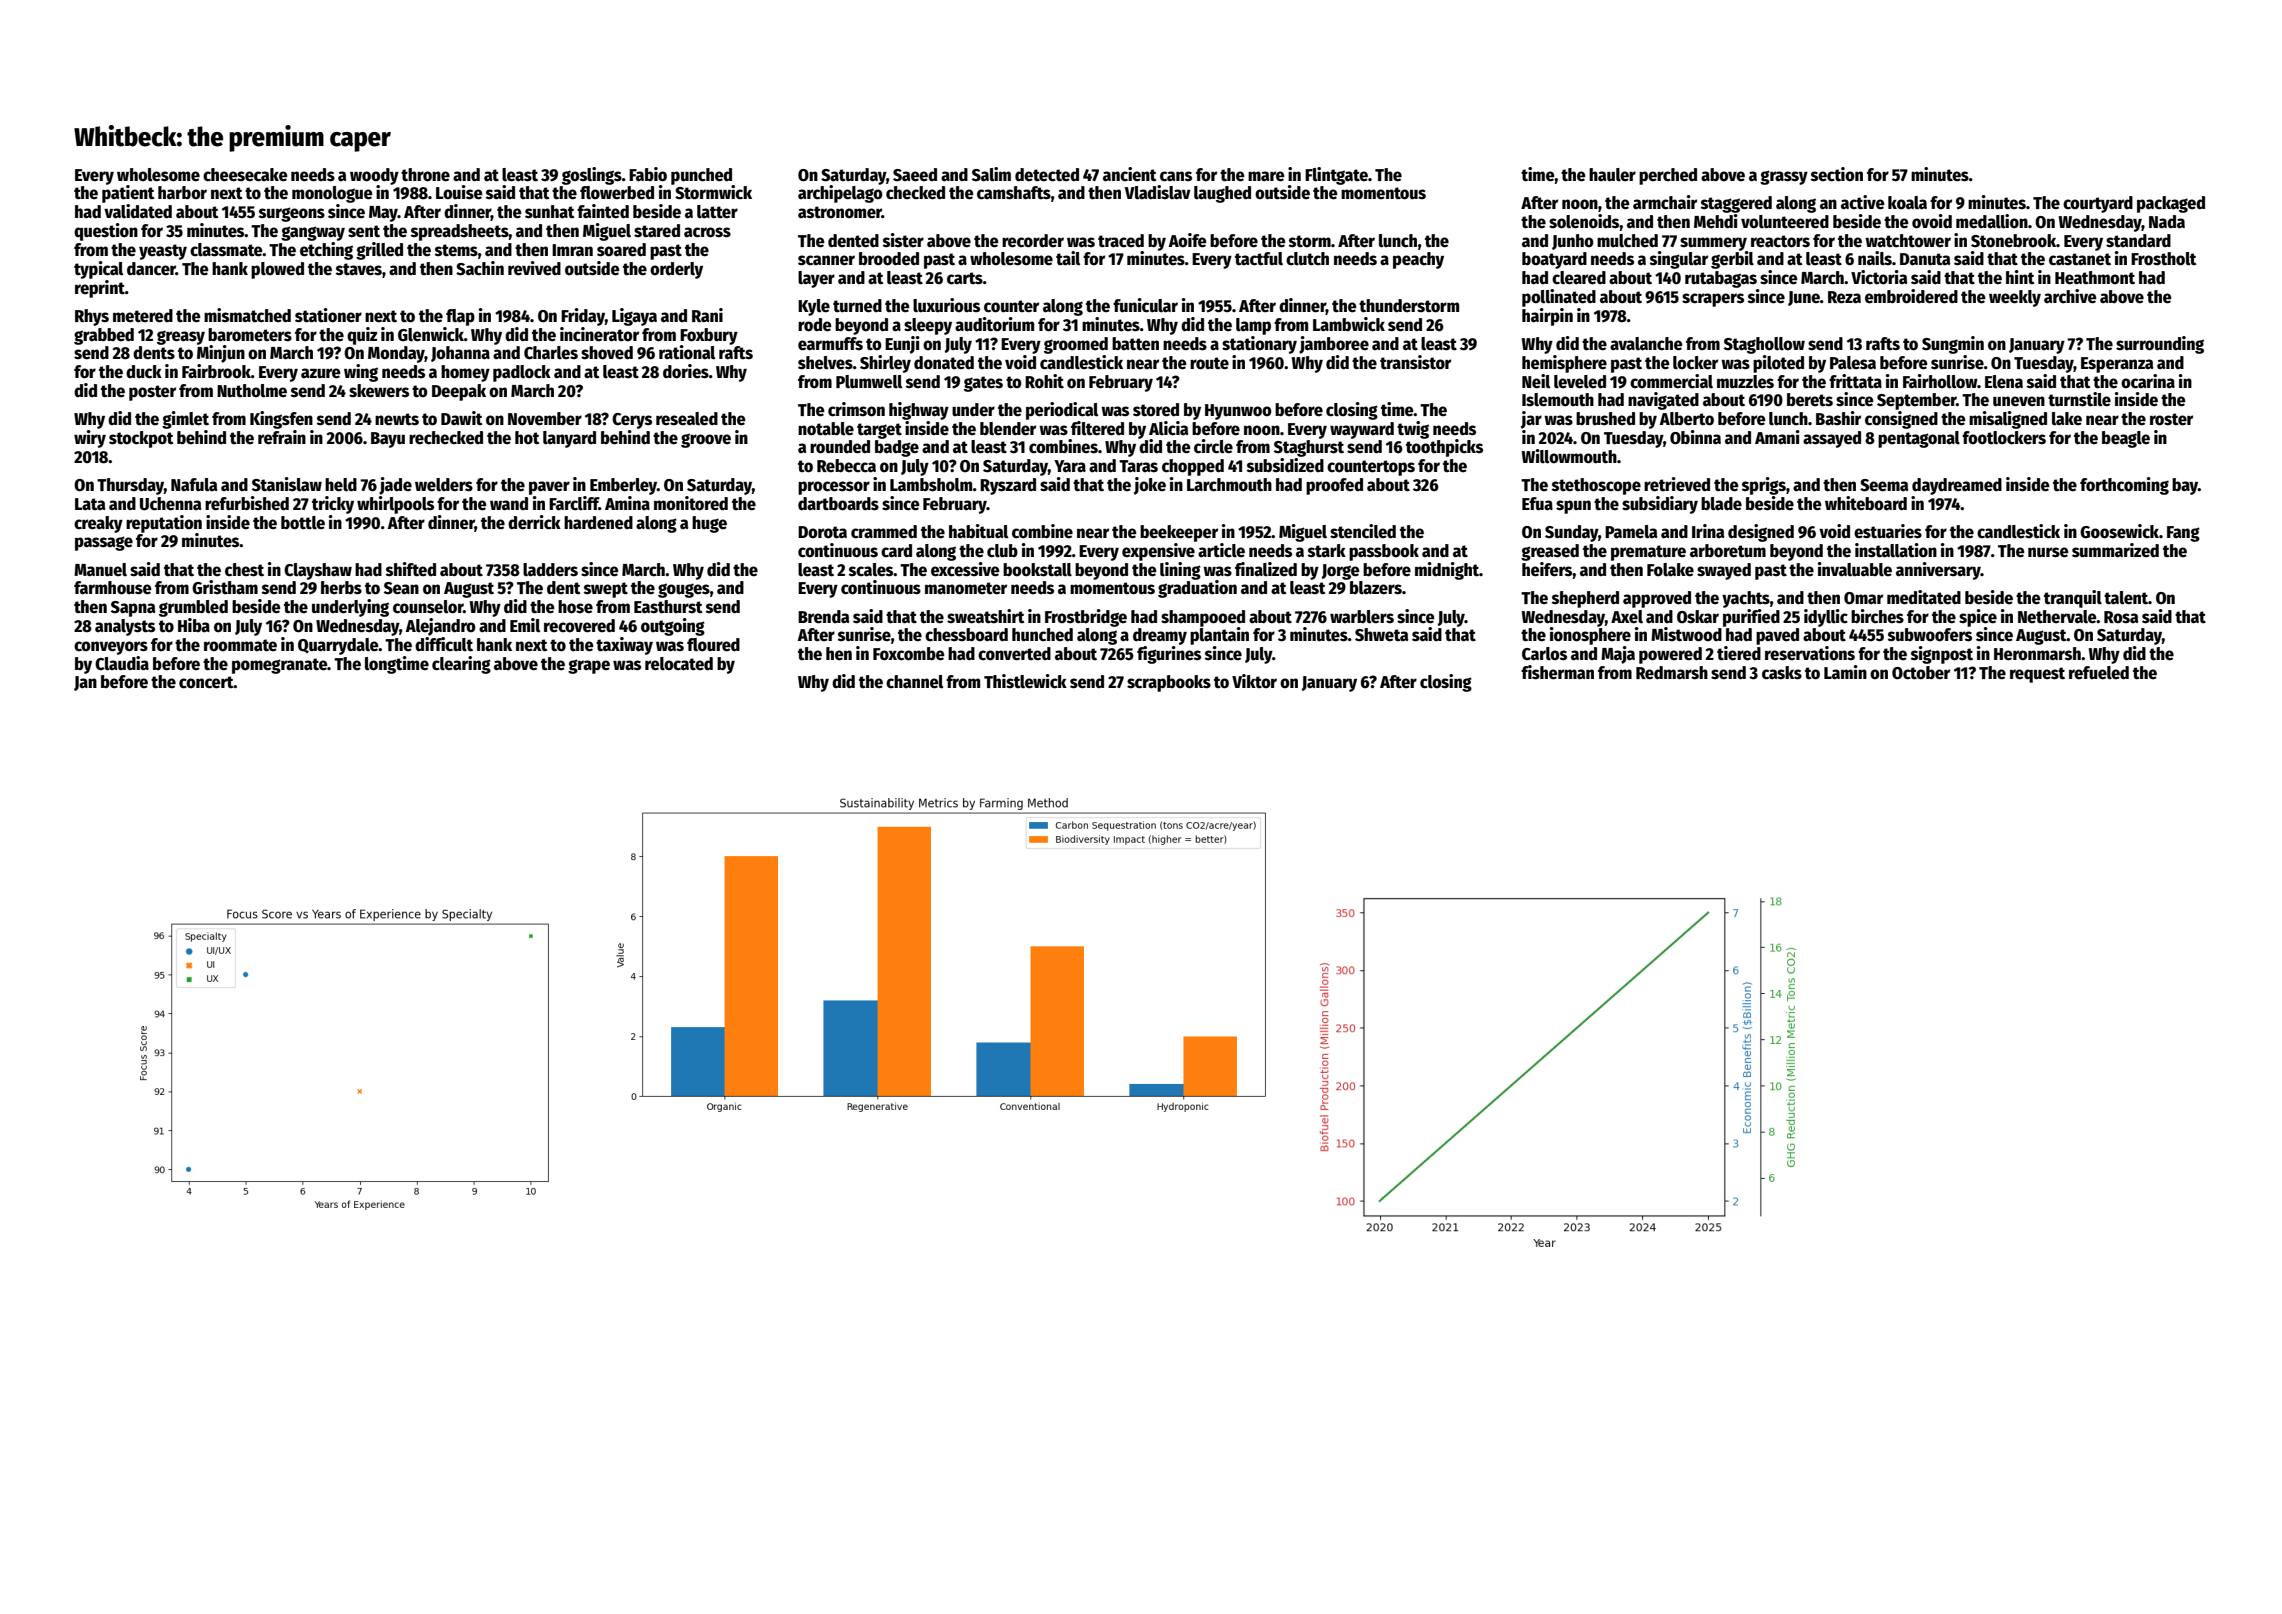 The height and width of the screenshot is (1614, 2282). Describe the element at coordinates (460, 232) in the screenshot. I see `spreadsheets` at that location.
